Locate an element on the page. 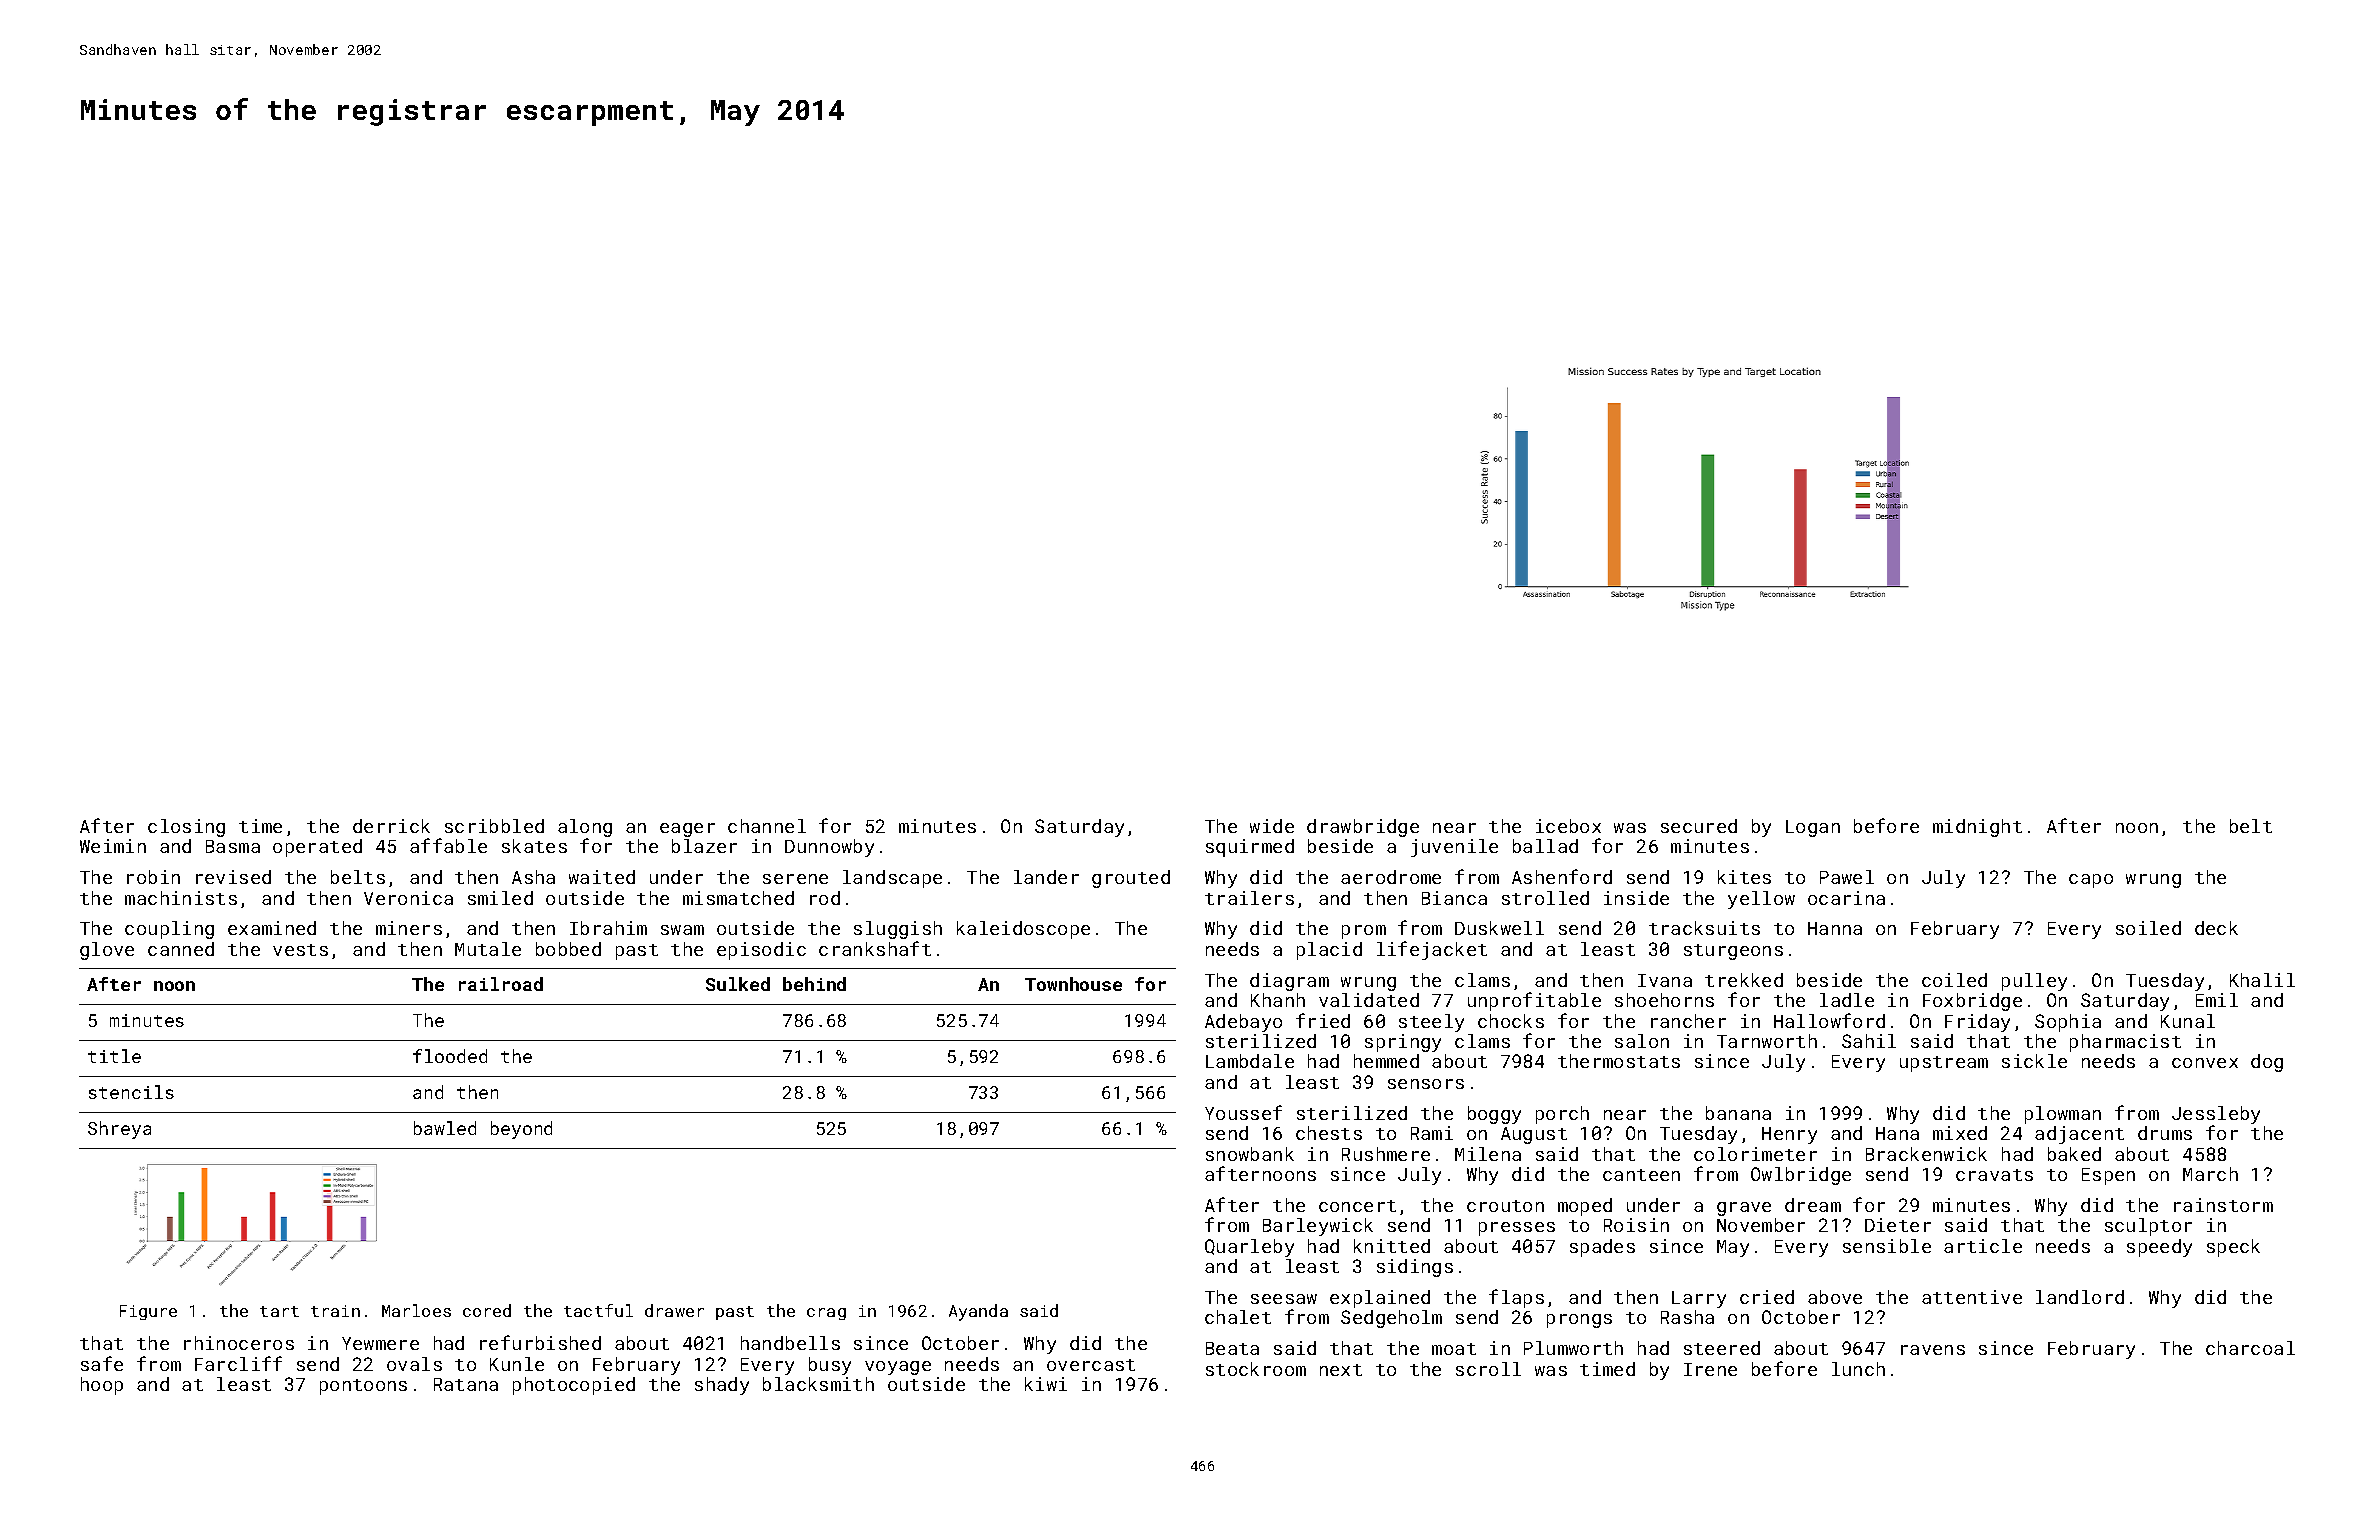 Image resolution: width=2380 pixels, height=1540 pixels. trailers is located at coordinates (1249, 898).
